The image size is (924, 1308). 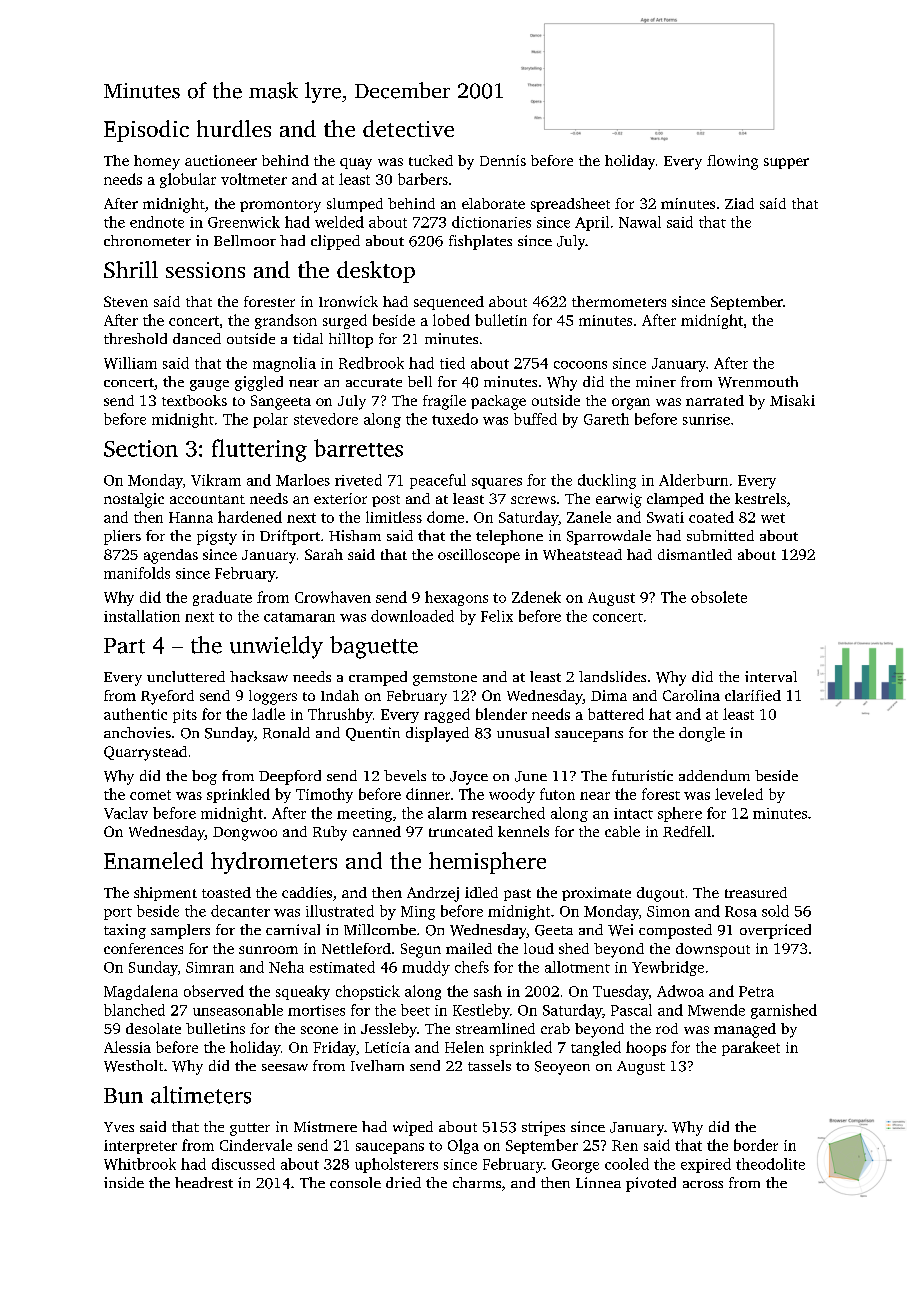 I want to click on oscilloscope, so click(x=479, y=556).
